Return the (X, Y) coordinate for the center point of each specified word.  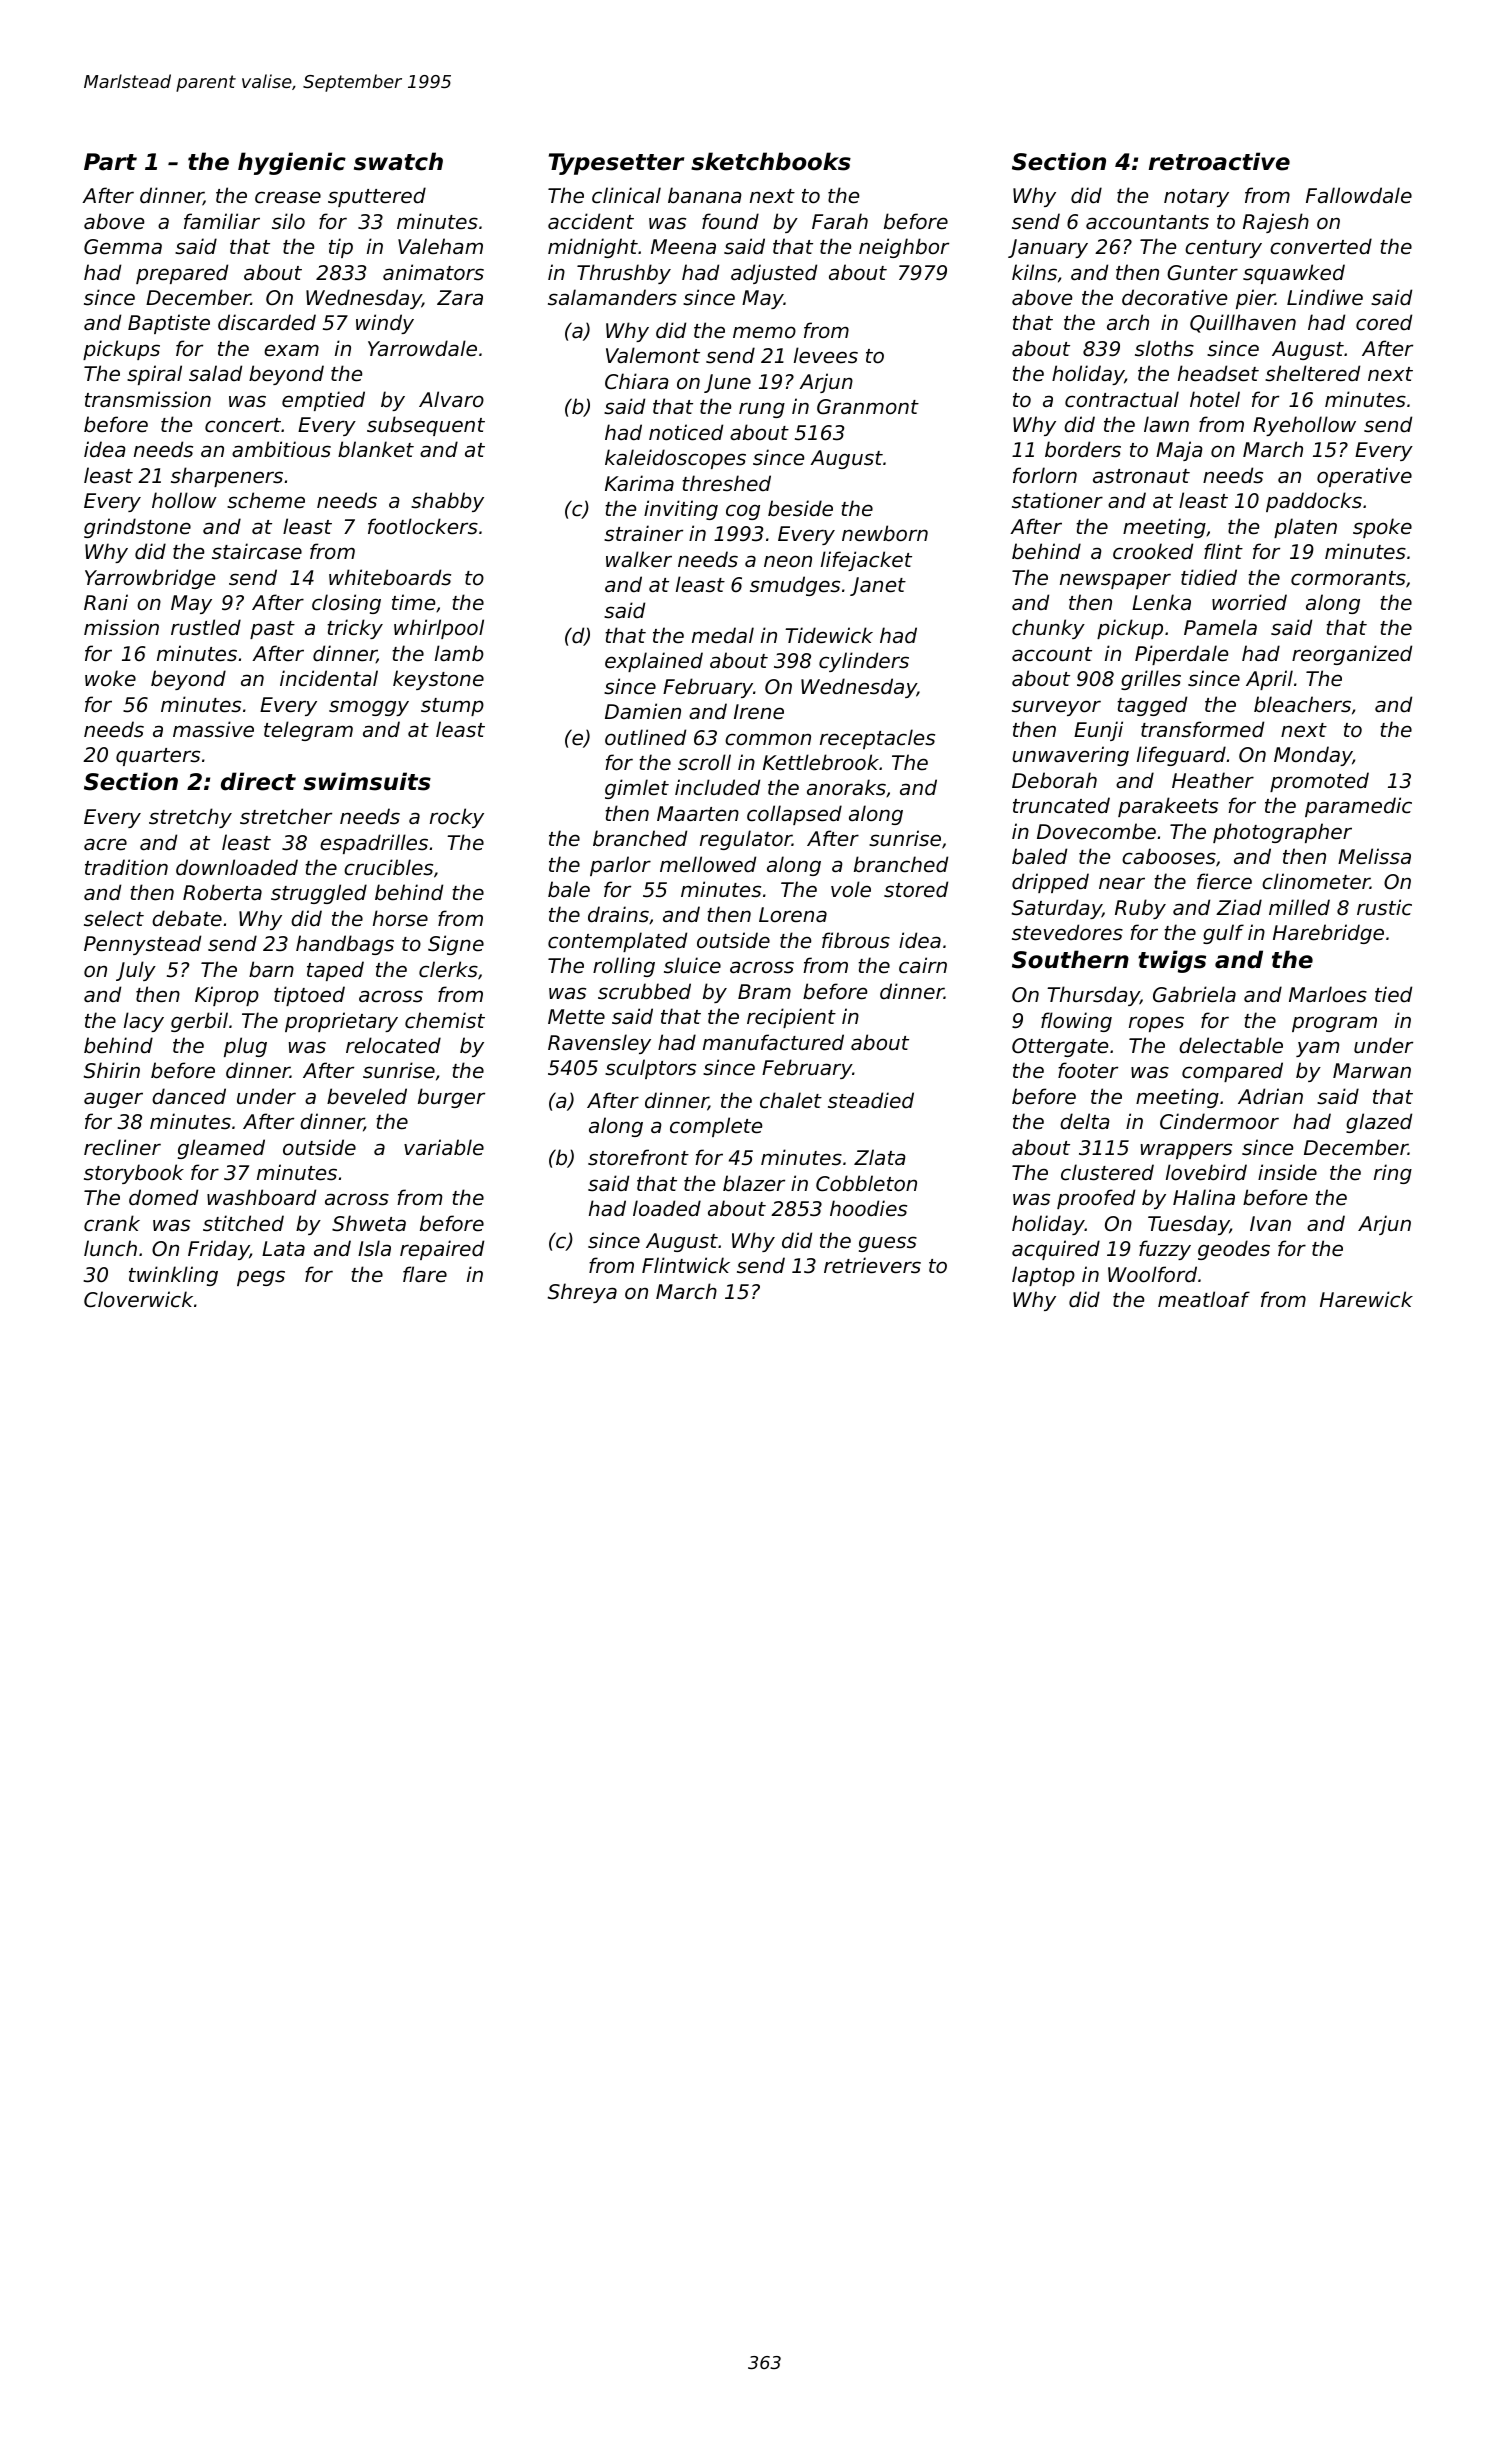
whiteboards (390, 577)
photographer (1282, 833)
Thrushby (624, 274)
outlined (645, 737)
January (1048, 248)
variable (444, 1147)
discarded (267, 322)
